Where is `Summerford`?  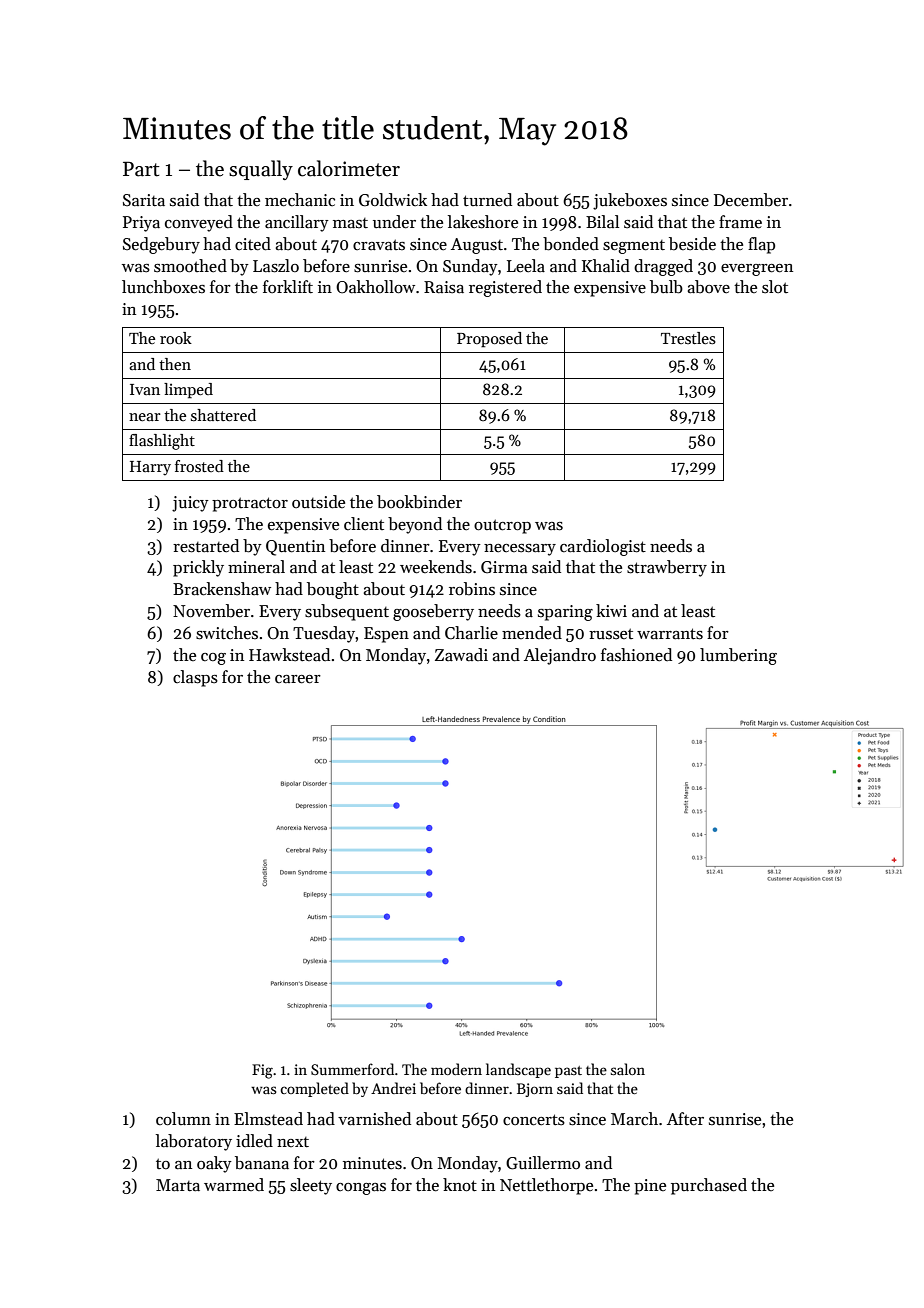
Summerford is located at coordinates (352, 1069).
